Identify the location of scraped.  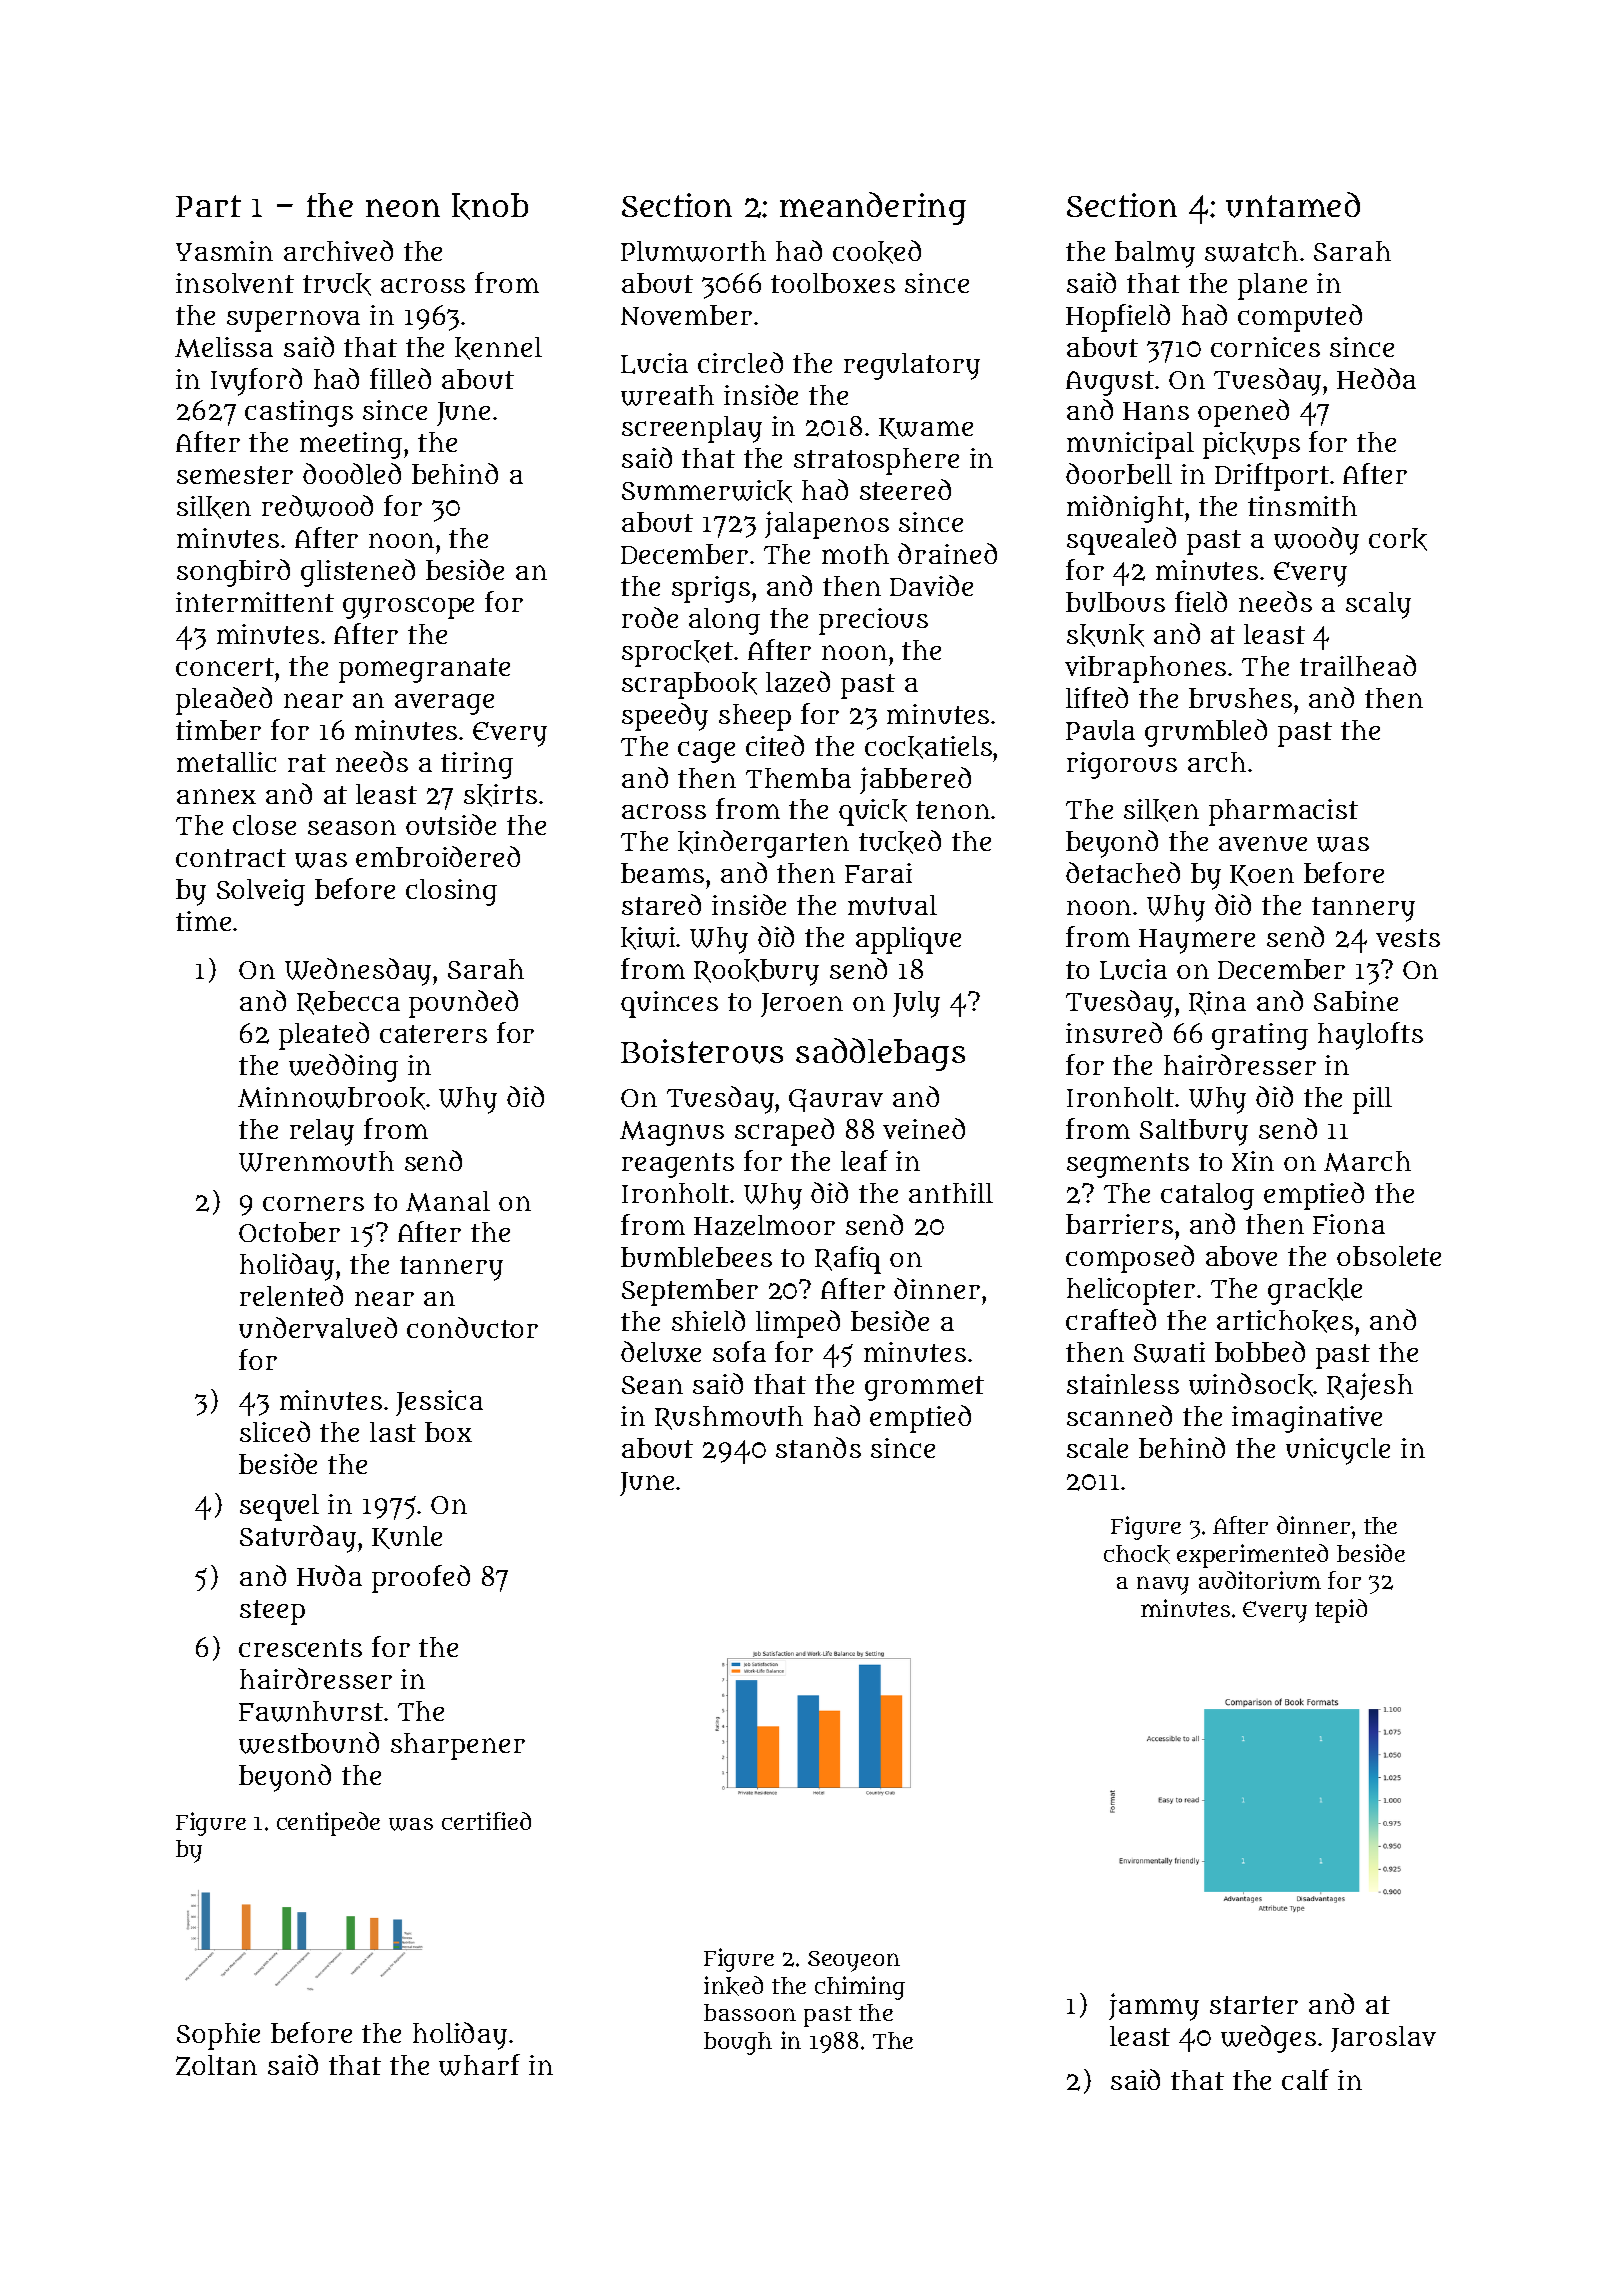
(784, 1132).
